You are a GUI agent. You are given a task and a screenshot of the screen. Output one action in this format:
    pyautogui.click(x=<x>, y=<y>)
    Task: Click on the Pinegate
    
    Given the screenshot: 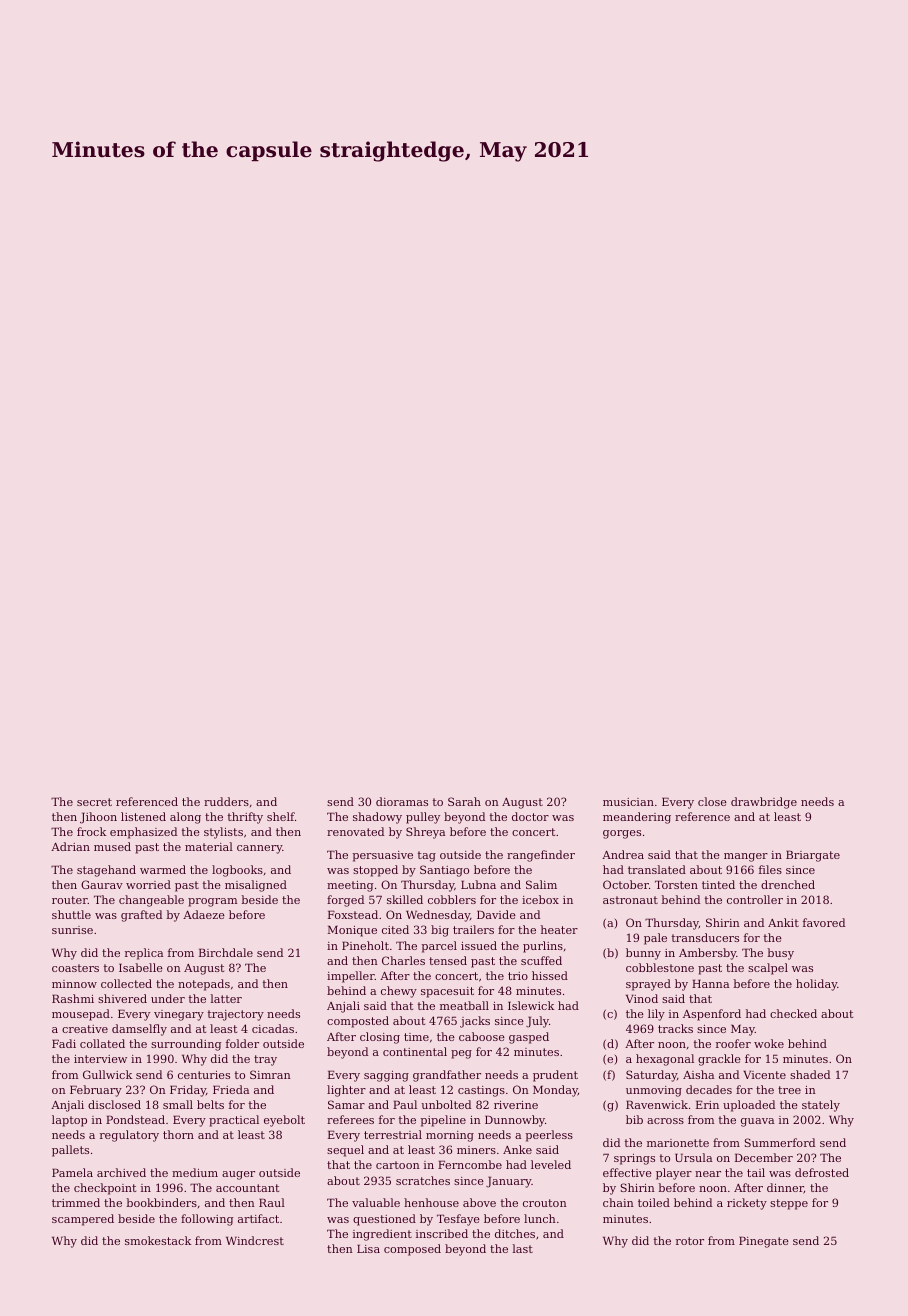 What is the action you would take?
    pyautogui.click(x=764, y=1242)
